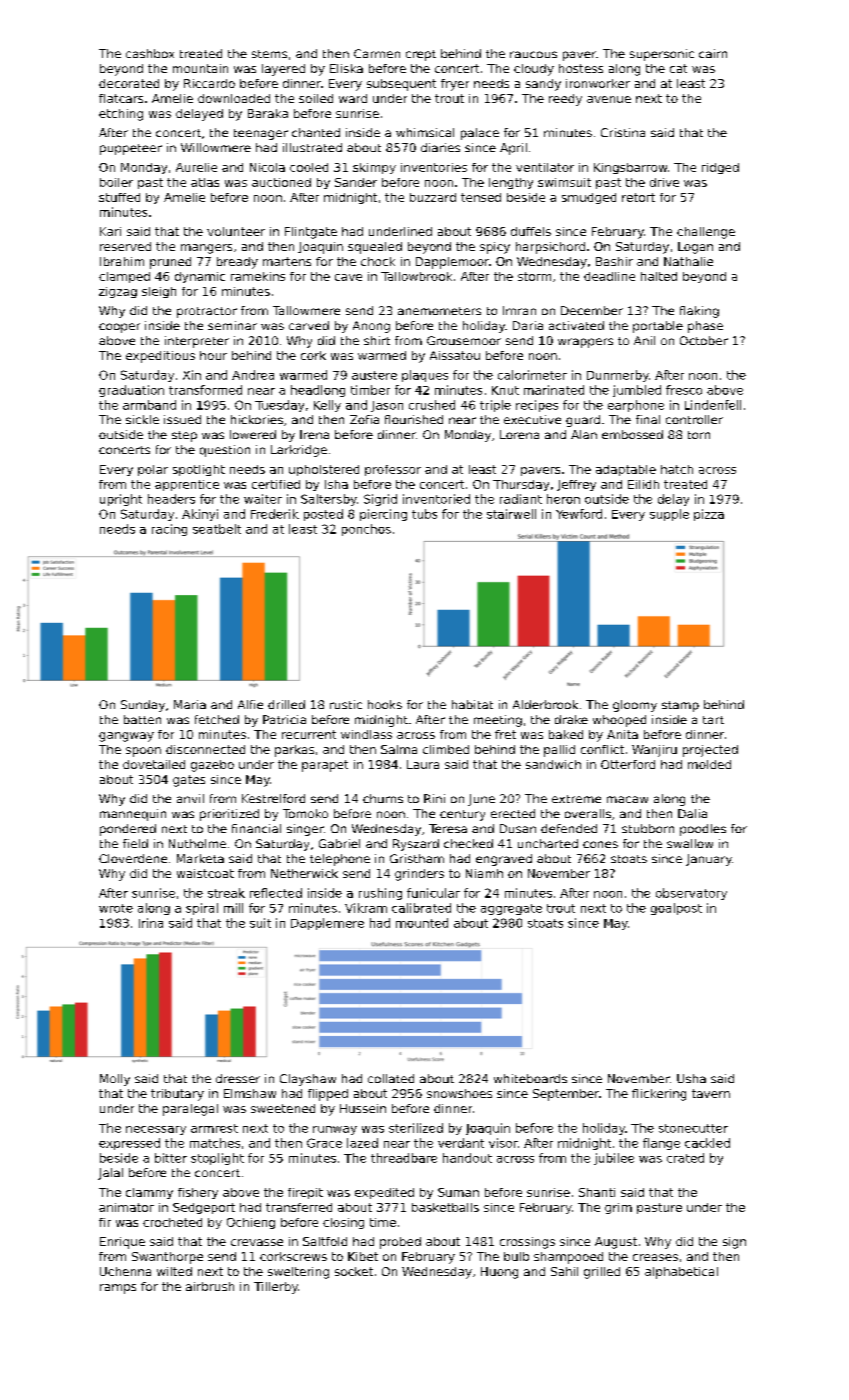  I want to click on racing, so click(169, 530).
